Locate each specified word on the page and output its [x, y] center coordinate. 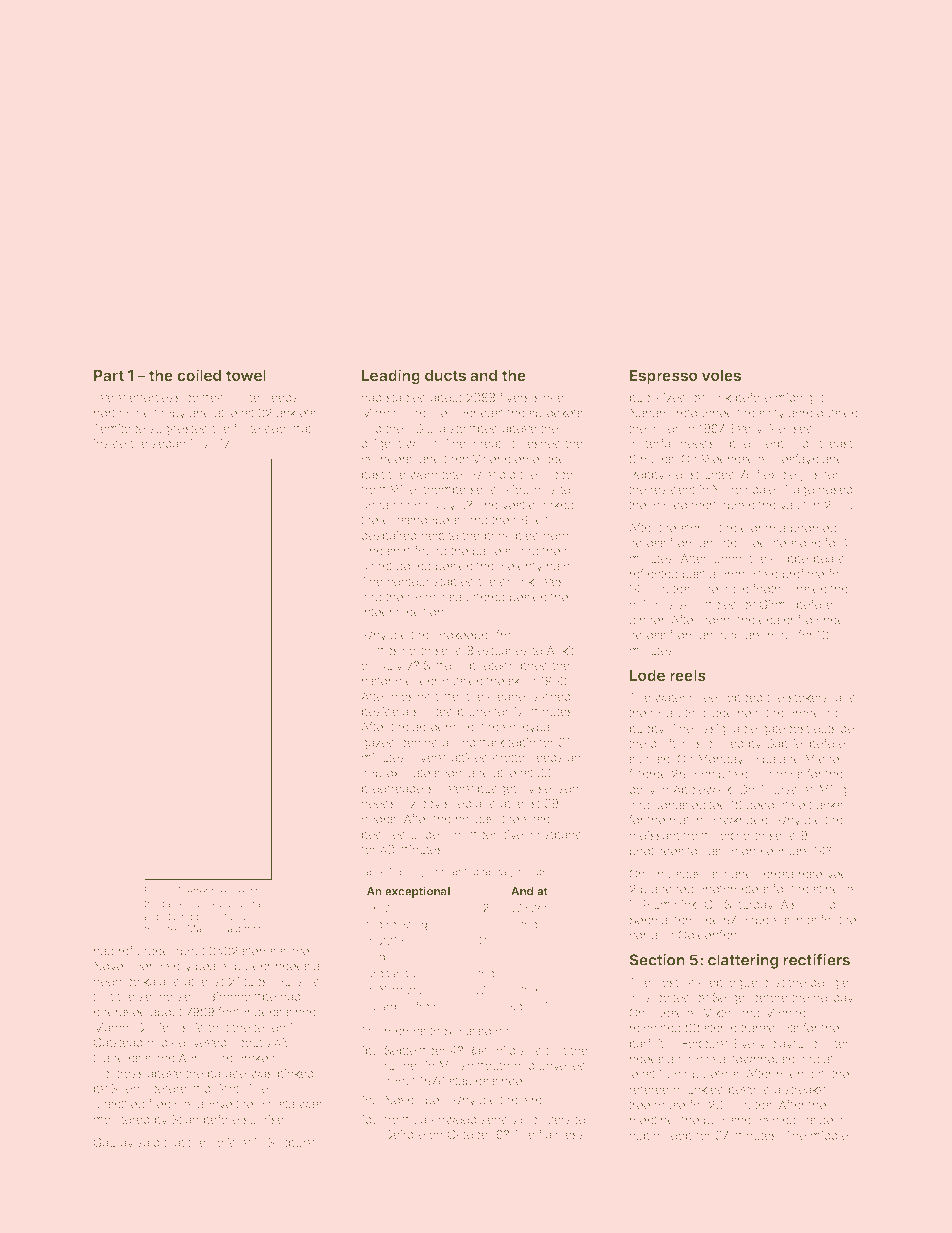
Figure [159, 892]
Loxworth [739, 835]
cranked [551, 505]
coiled [199, 375]
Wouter [529, 907]
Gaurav [114, 1142]
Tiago [798, 491]
